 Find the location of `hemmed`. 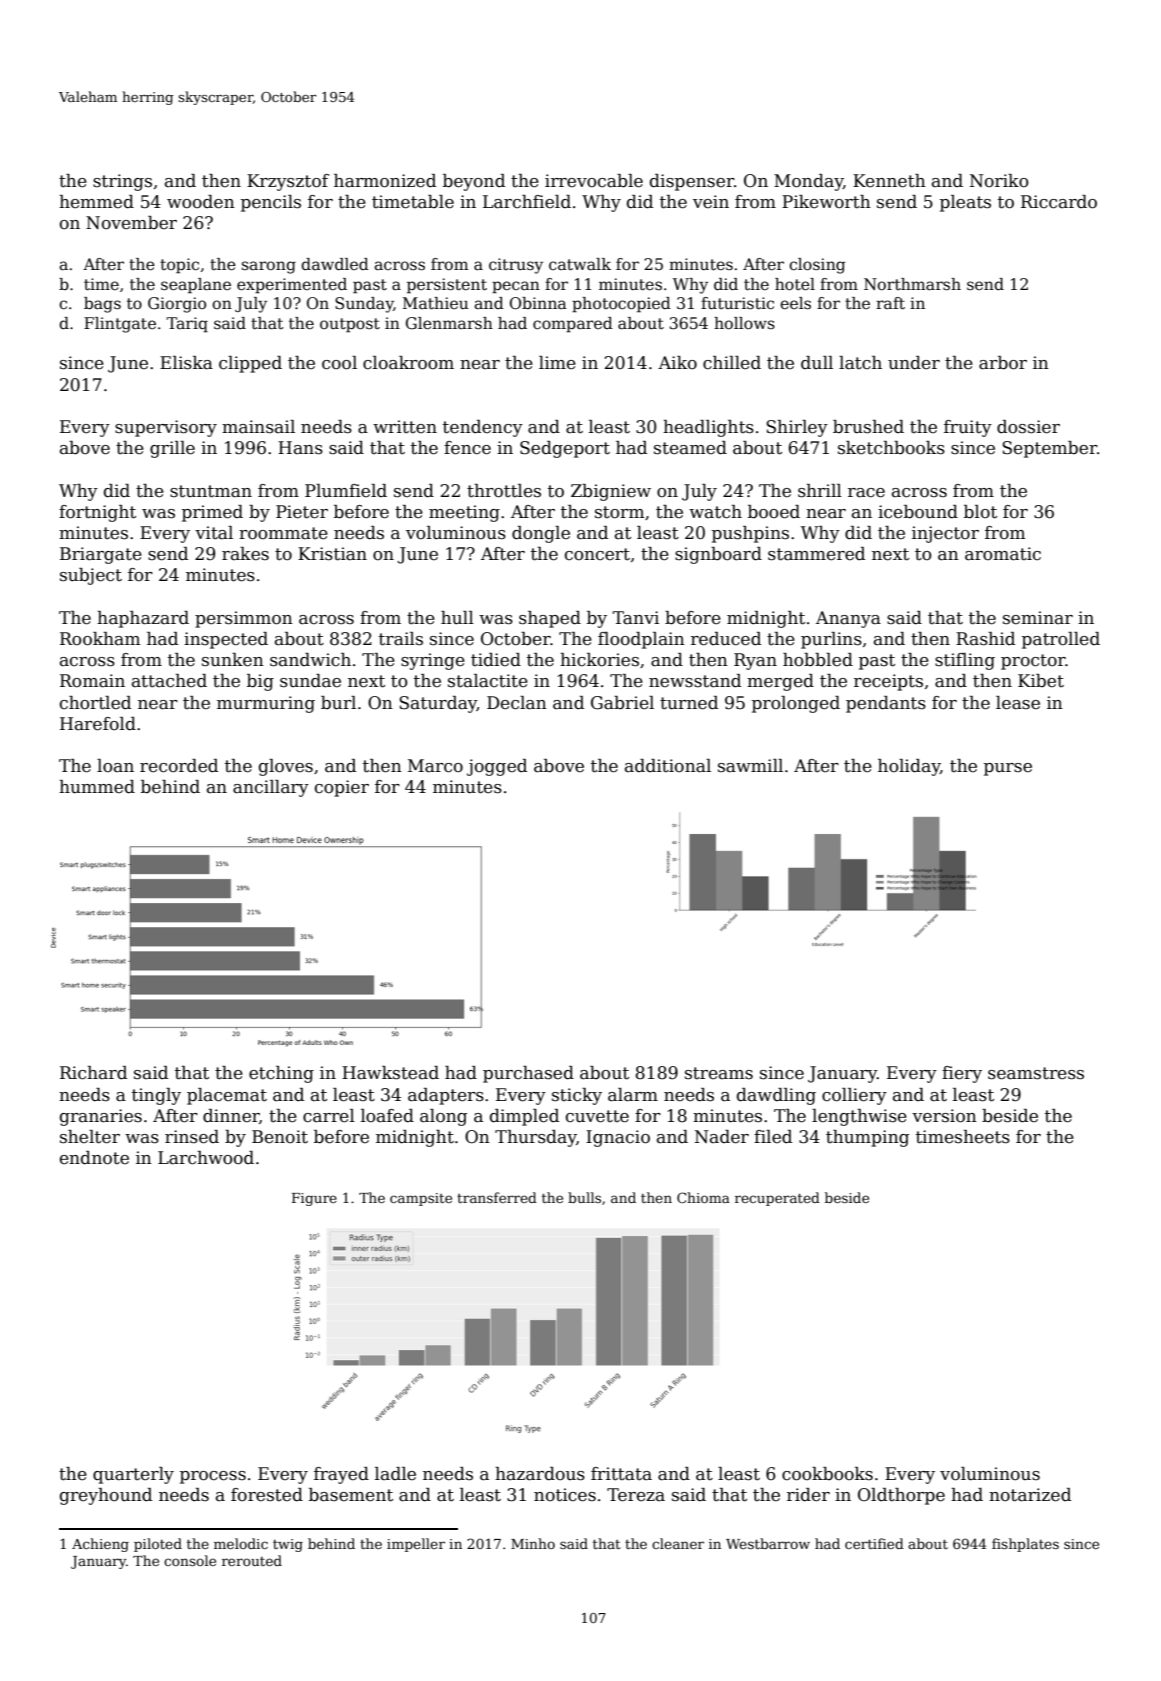

hemmed is located at coordinates (96, 202).
